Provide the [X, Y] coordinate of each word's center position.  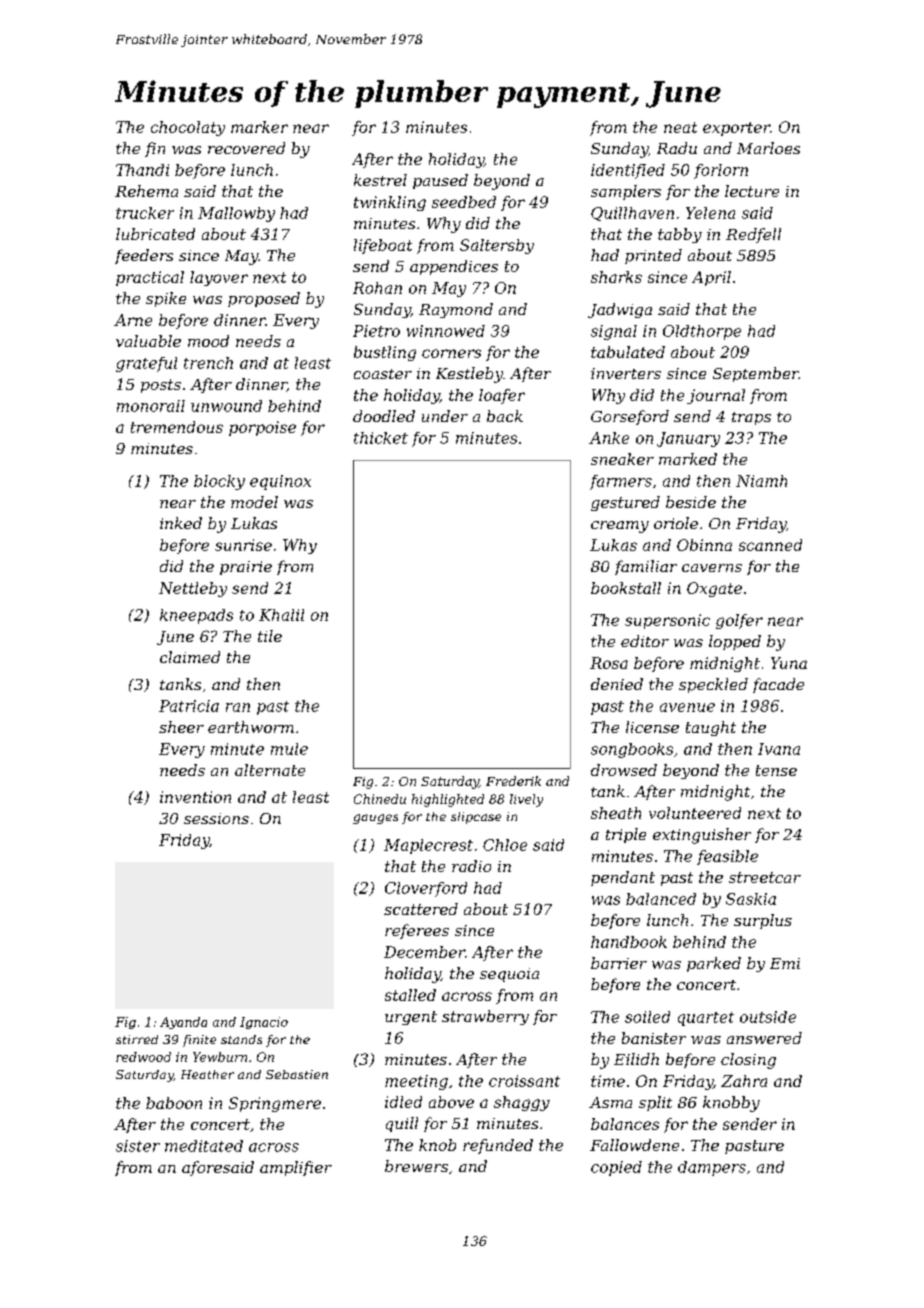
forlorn [721, 171]
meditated [204, 1146]
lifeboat [383, 246]
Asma [610, 1102]
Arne [133, 320]
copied [616, 1168]
